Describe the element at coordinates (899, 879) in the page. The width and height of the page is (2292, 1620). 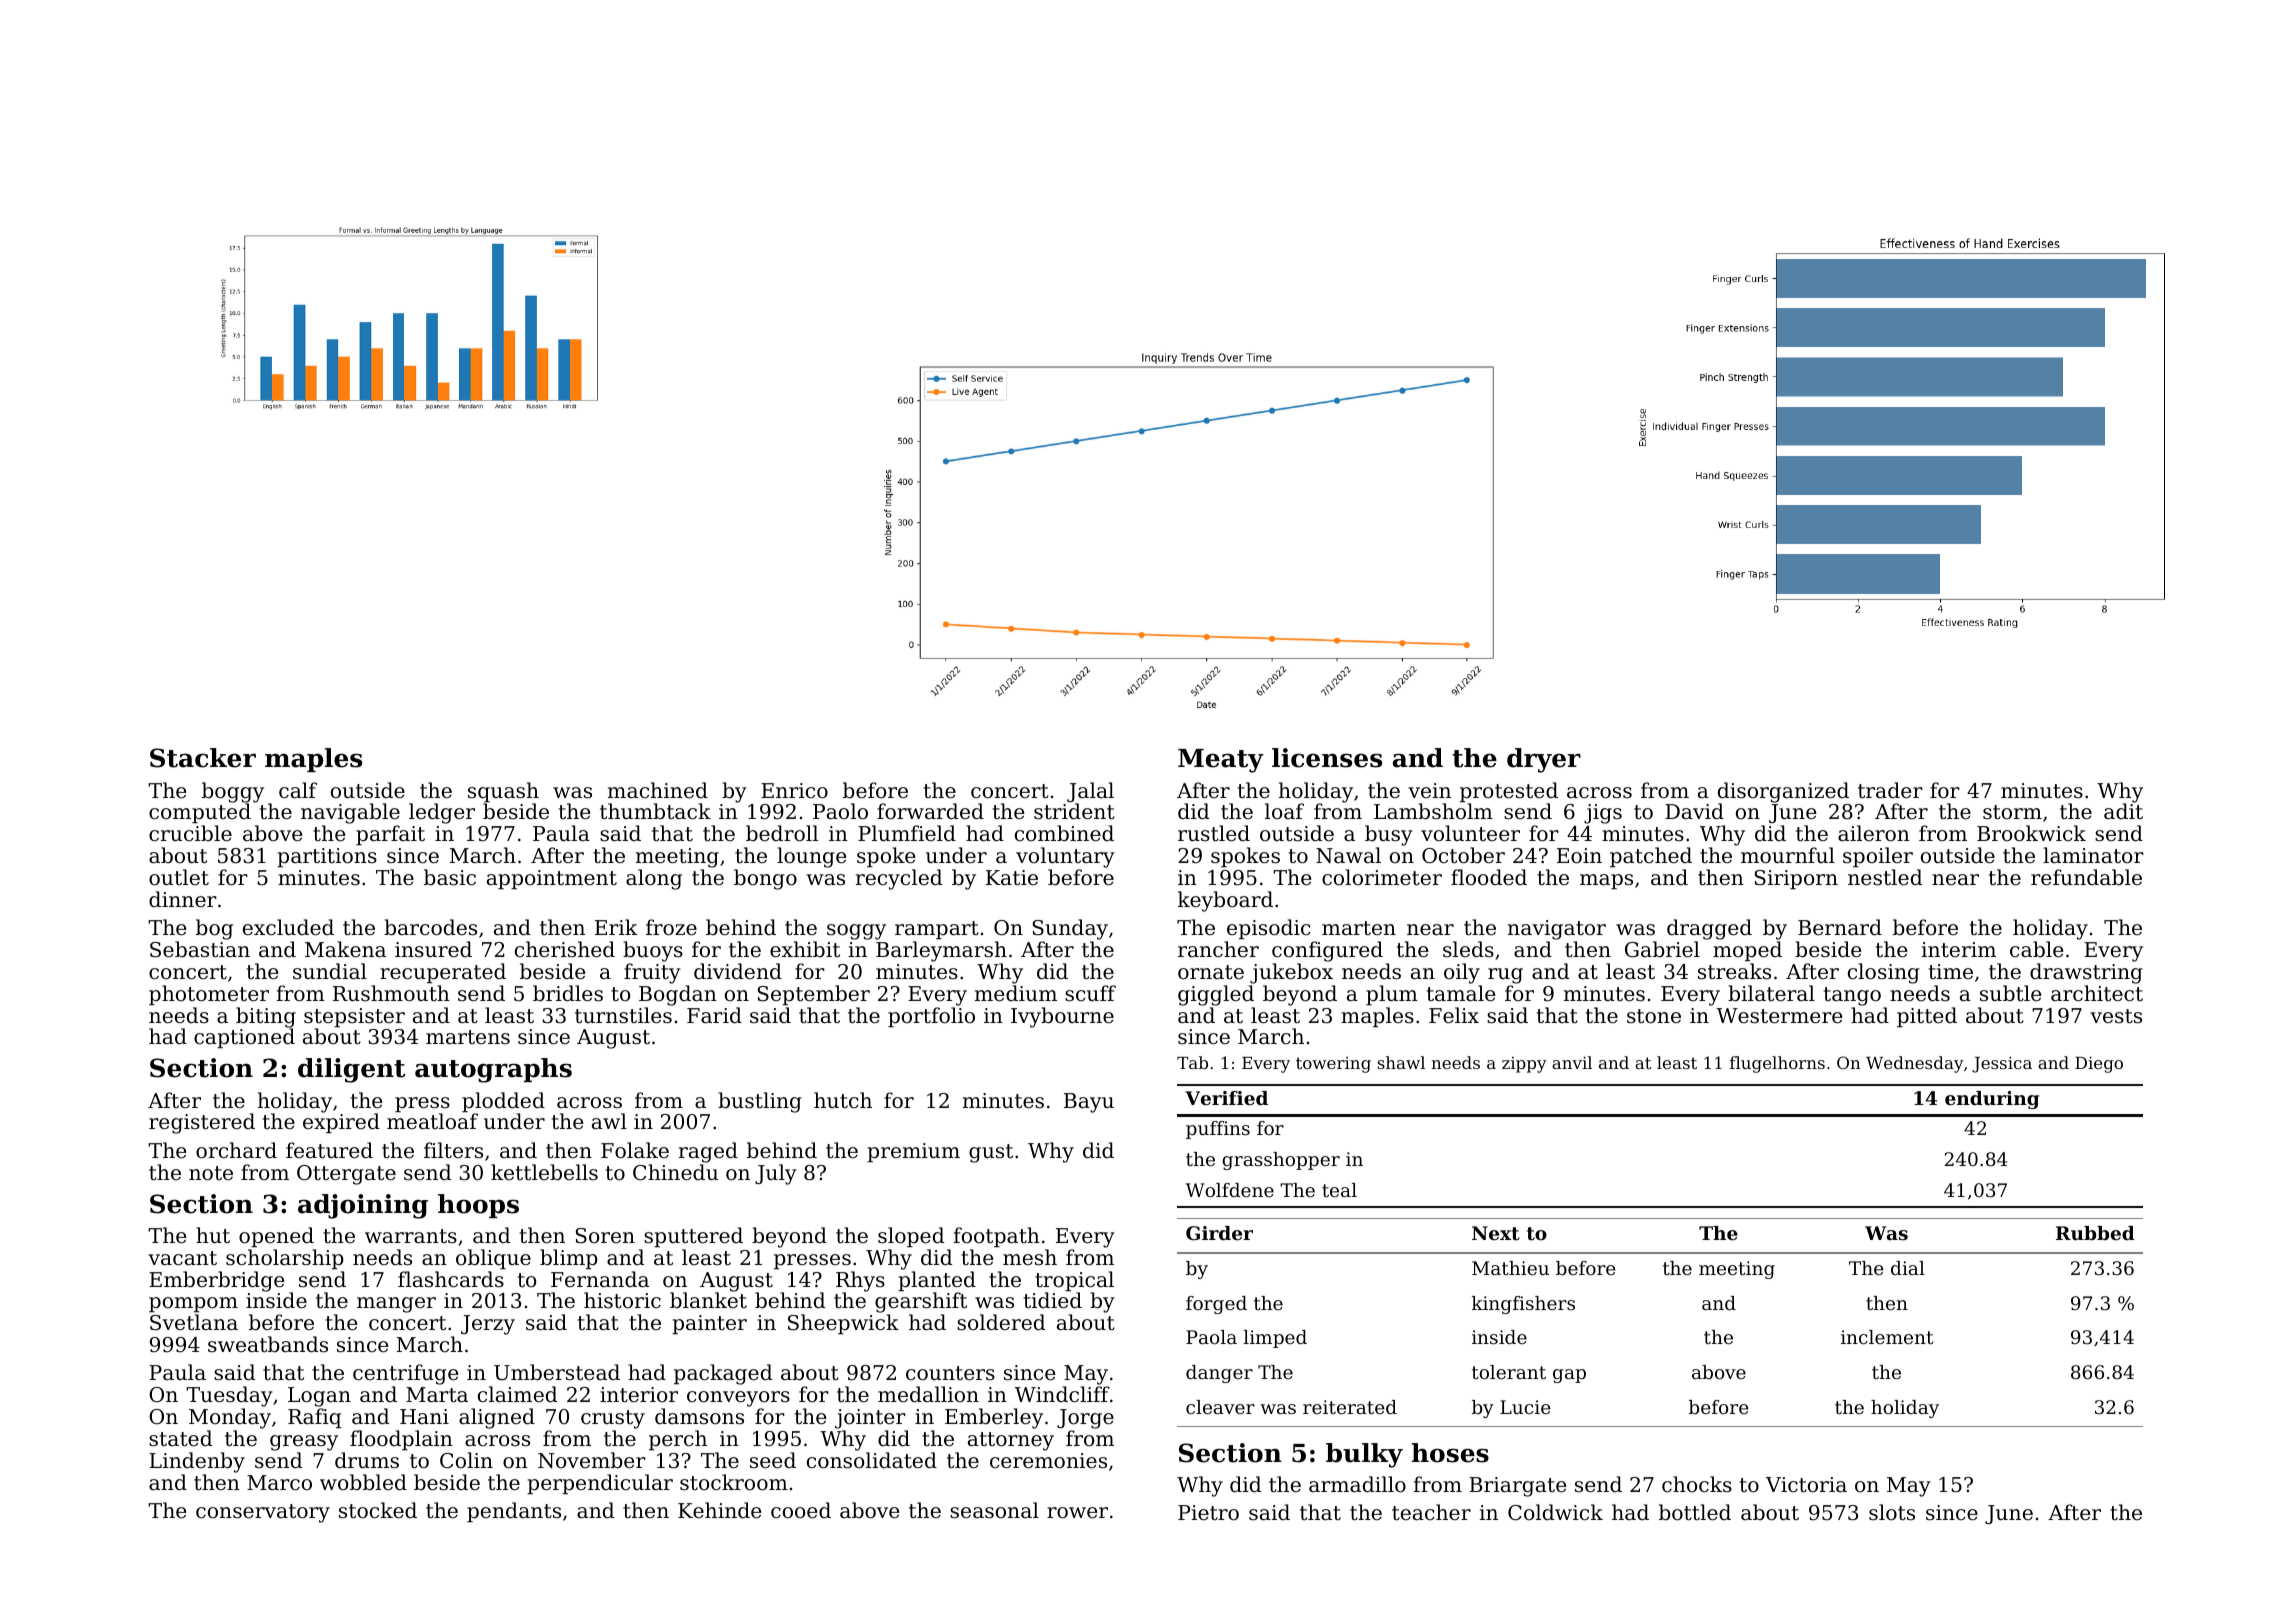
I see `recycled` at that location.
